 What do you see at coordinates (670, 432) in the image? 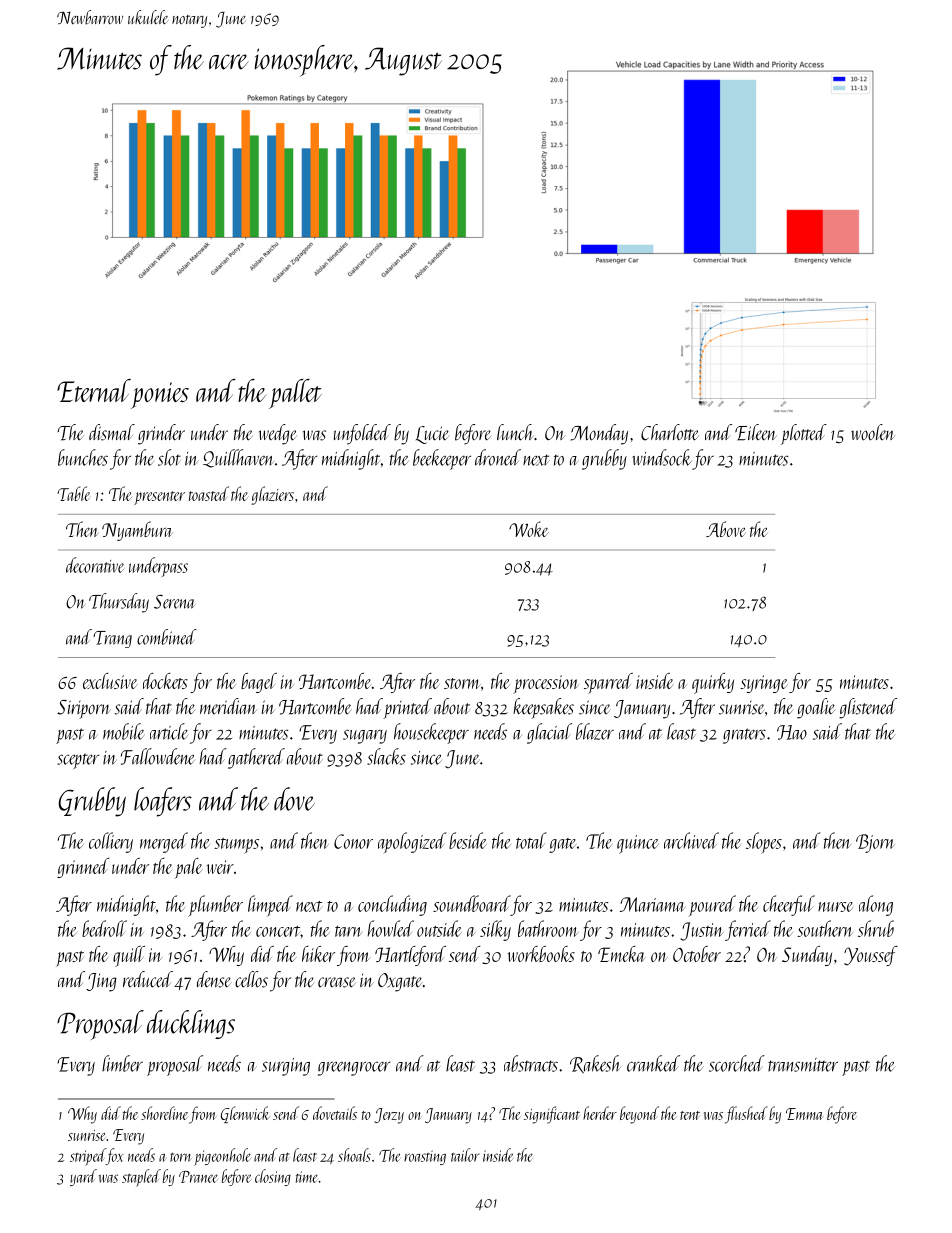
I see `Charlotte` at bounding box center [670, 432].
